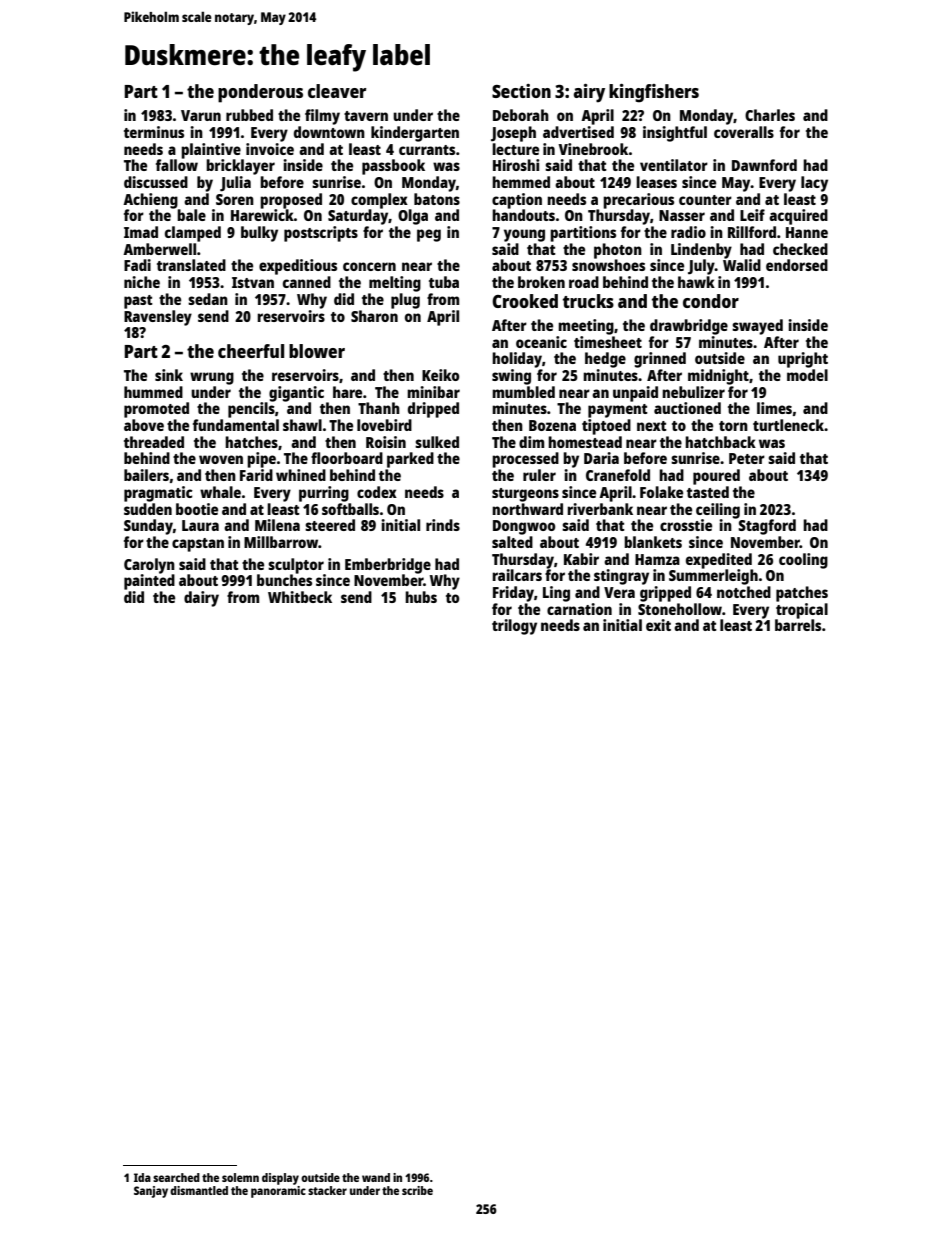  I want to click on rubbed, so click(249, 115).
